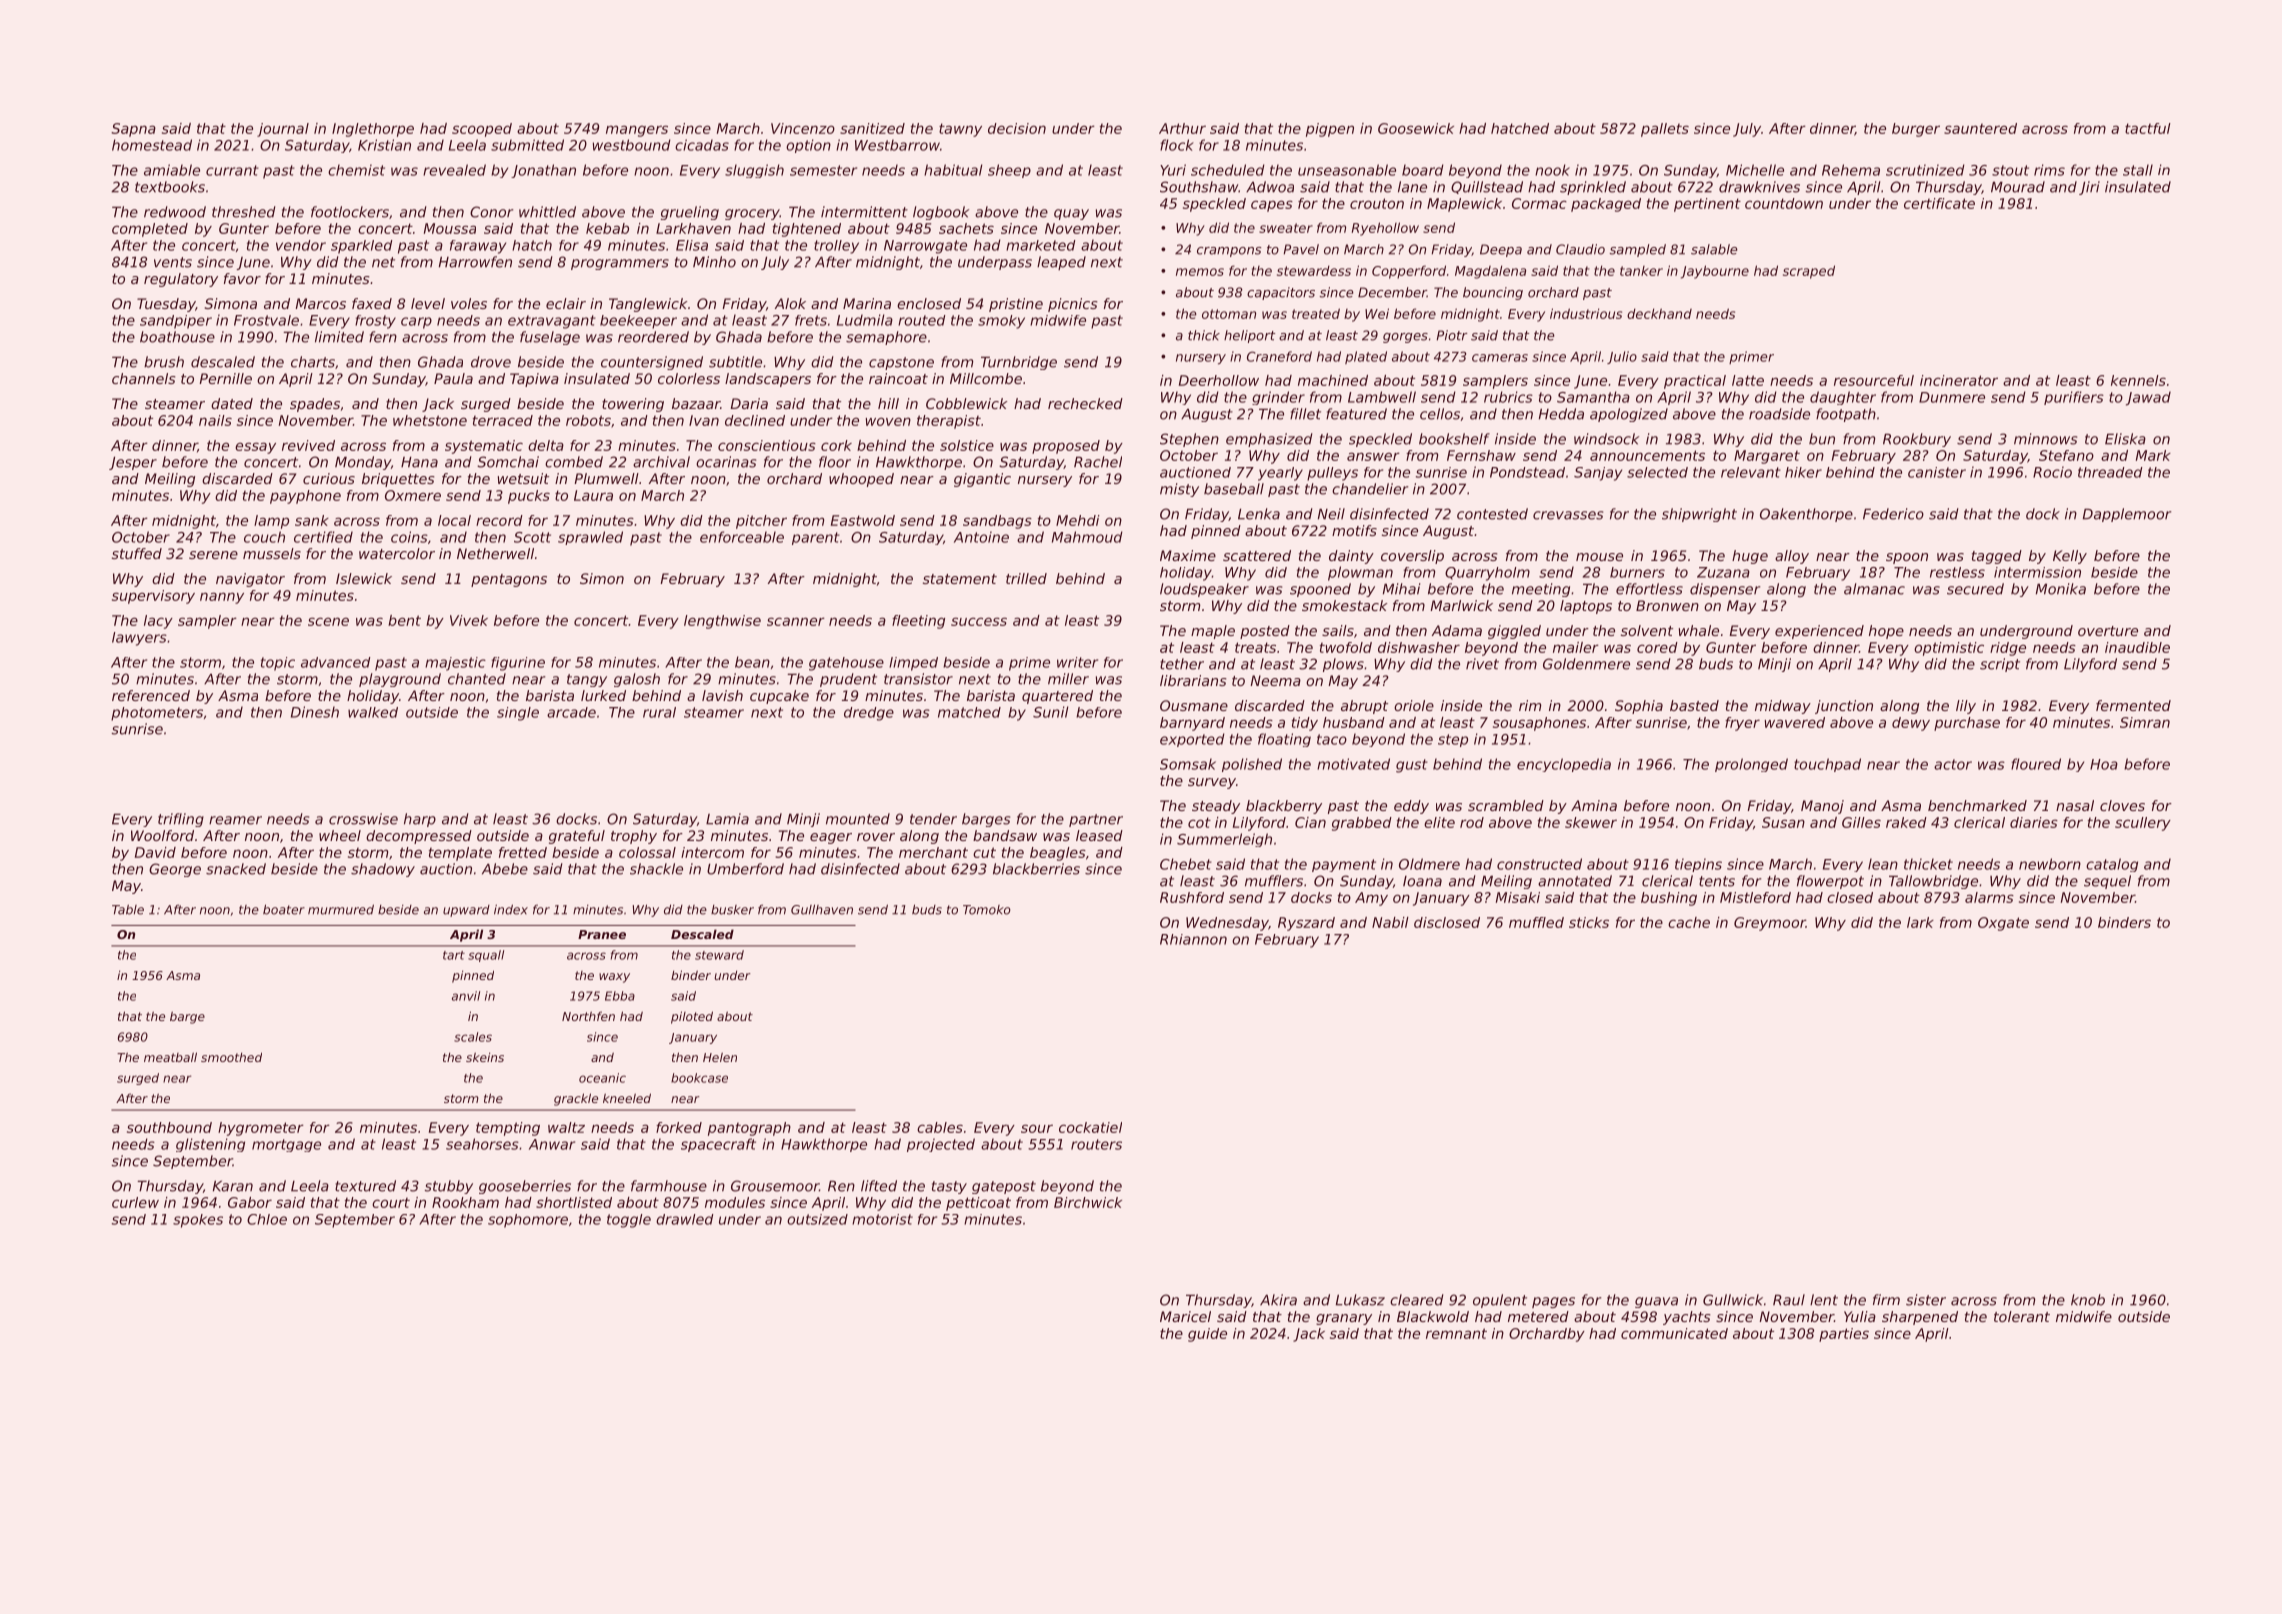 The height and width of the screenshot is (1614, 2282). I want to click on scraped, so click(1809, 272).
